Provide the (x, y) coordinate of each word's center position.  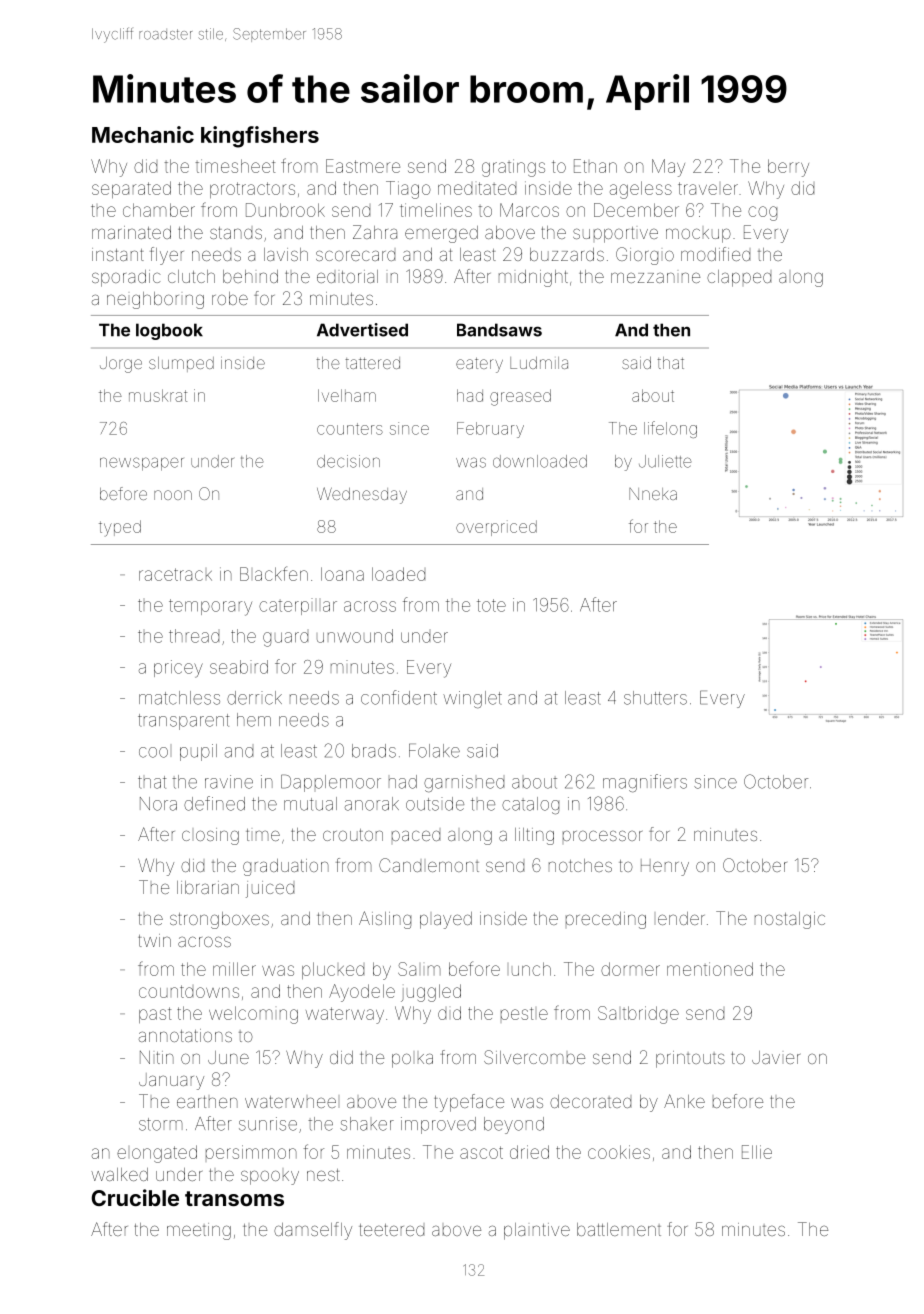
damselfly (313, 1231)
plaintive (537, 1231)
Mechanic (143, 134)
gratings (513, 168)
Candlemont (429, 865)
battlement (619, 1229)
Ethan (595, 166)
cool (153, 752)
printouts (690, 1059)
